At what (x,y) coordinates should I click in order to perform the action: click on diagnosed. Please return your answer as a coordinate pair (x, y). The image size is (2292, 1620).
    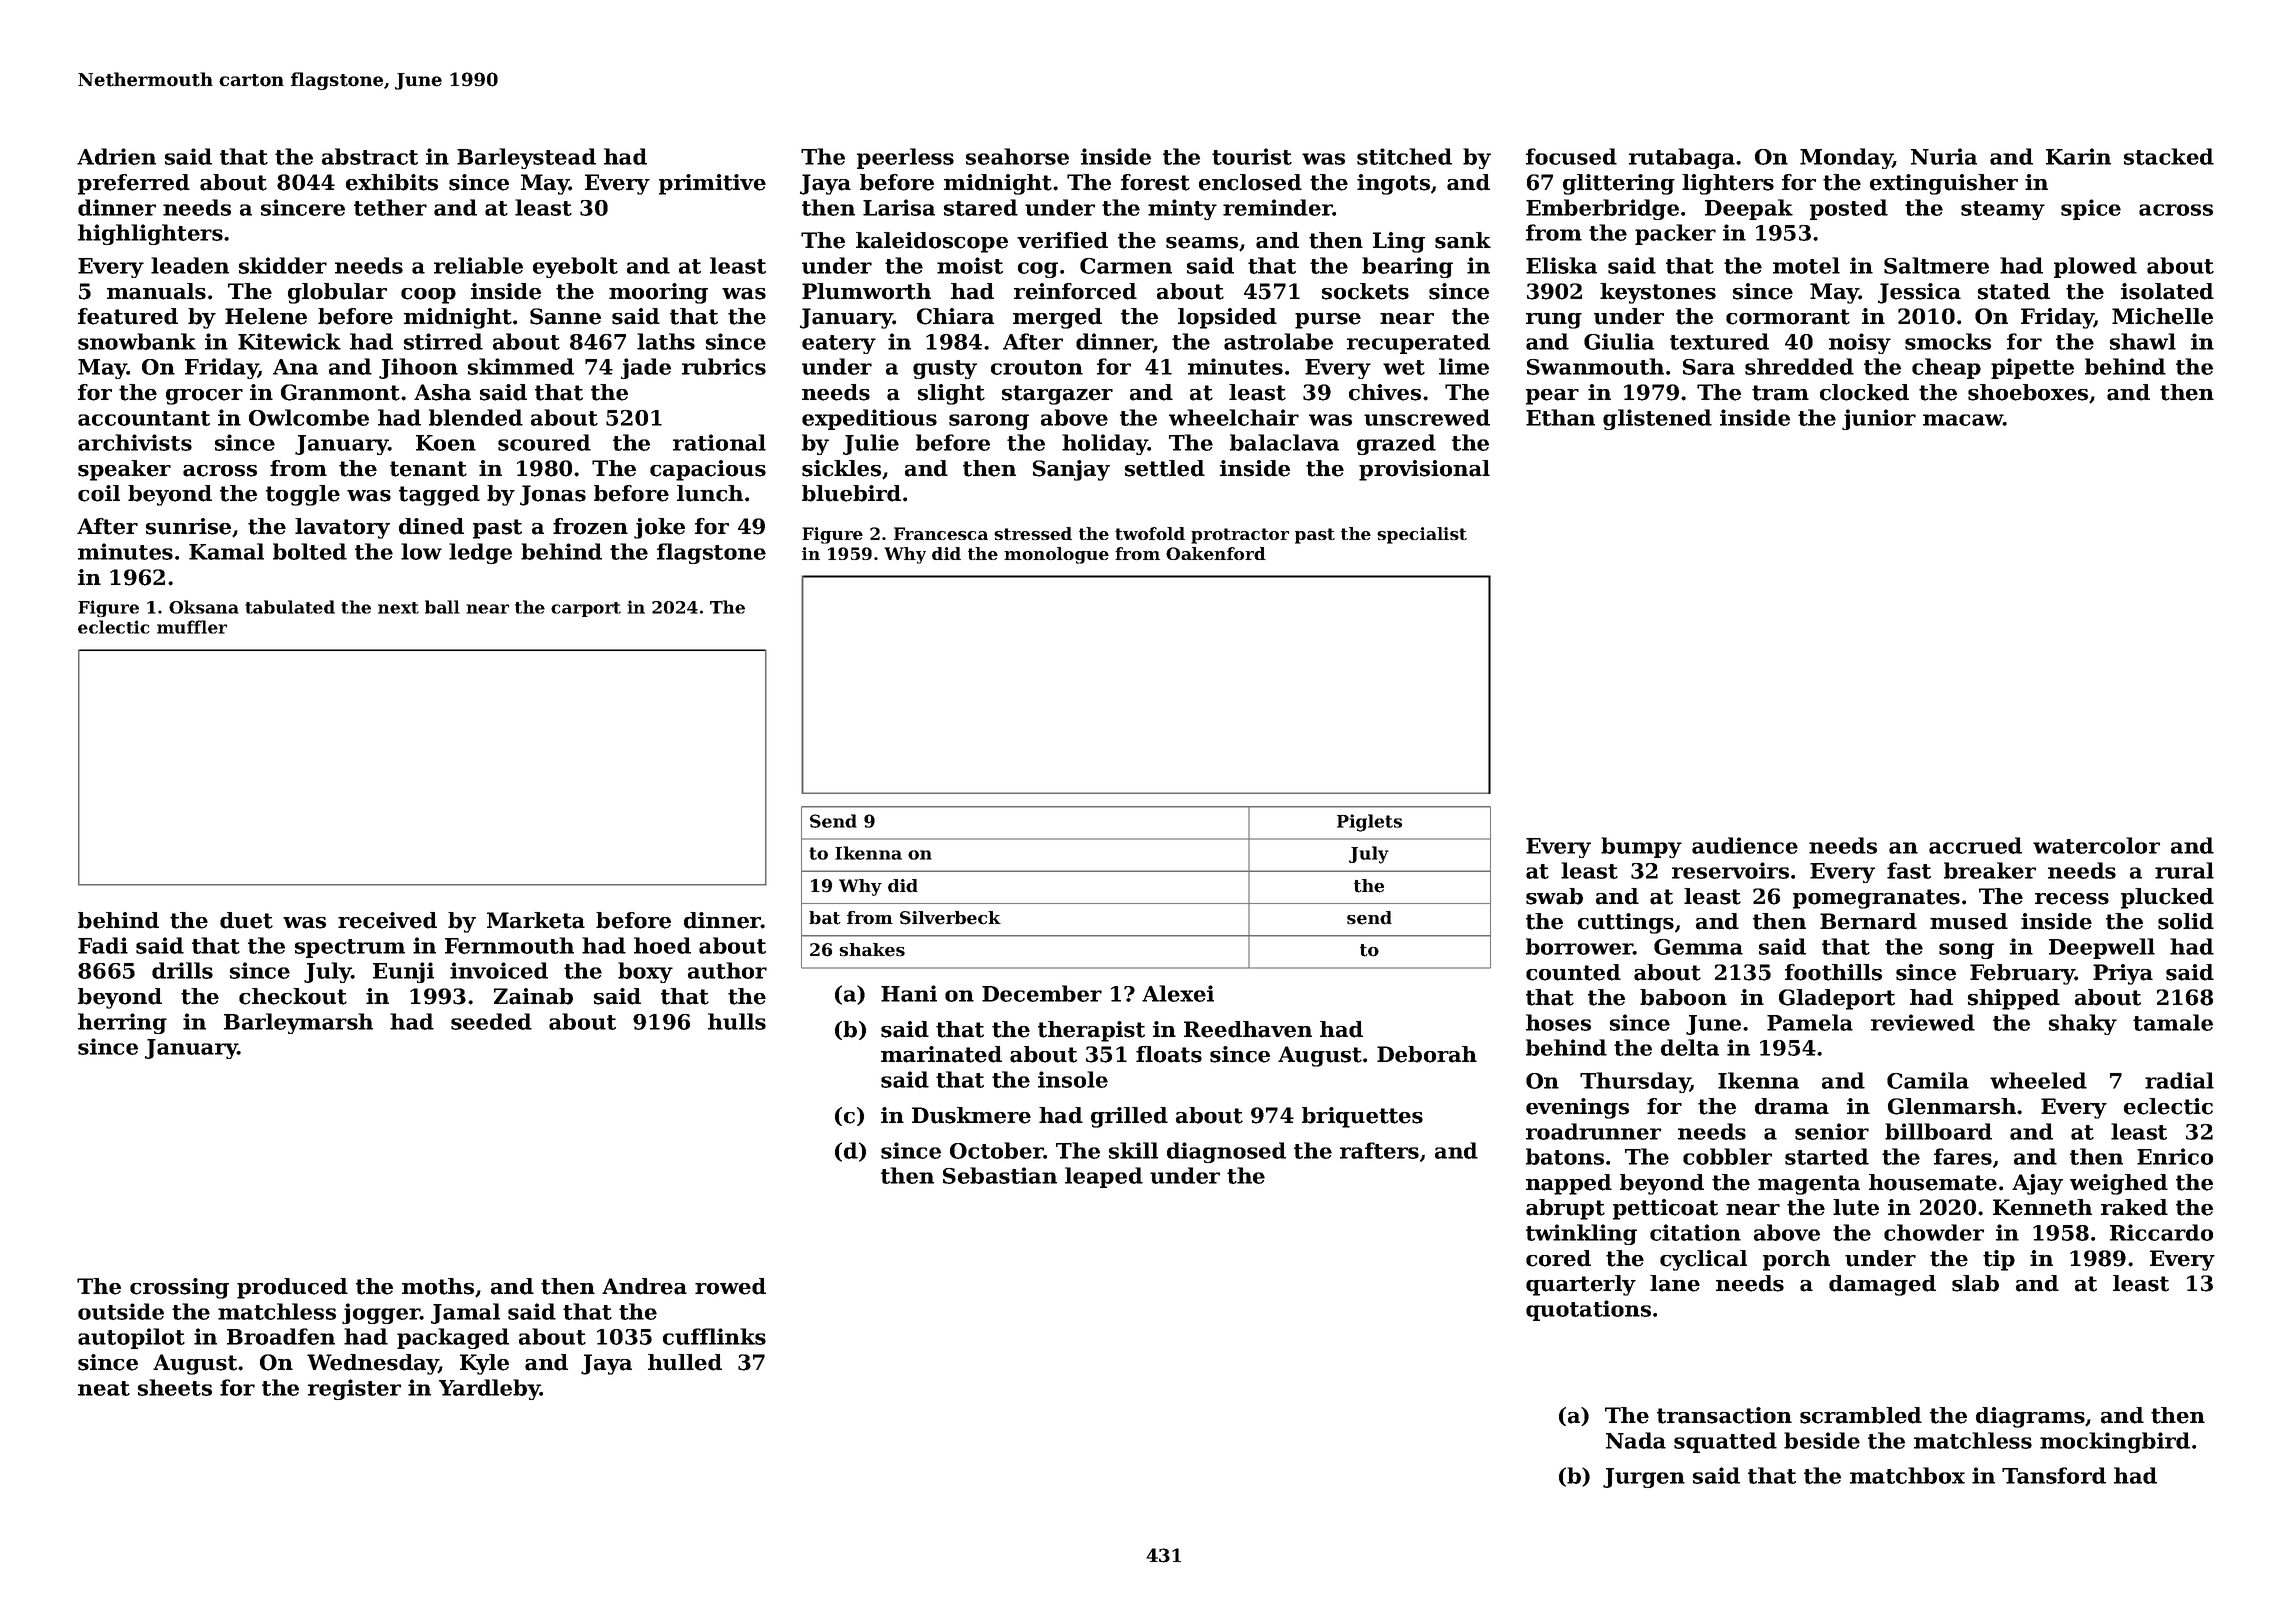
    Looking at the image, I should click on (1226, 1152).
